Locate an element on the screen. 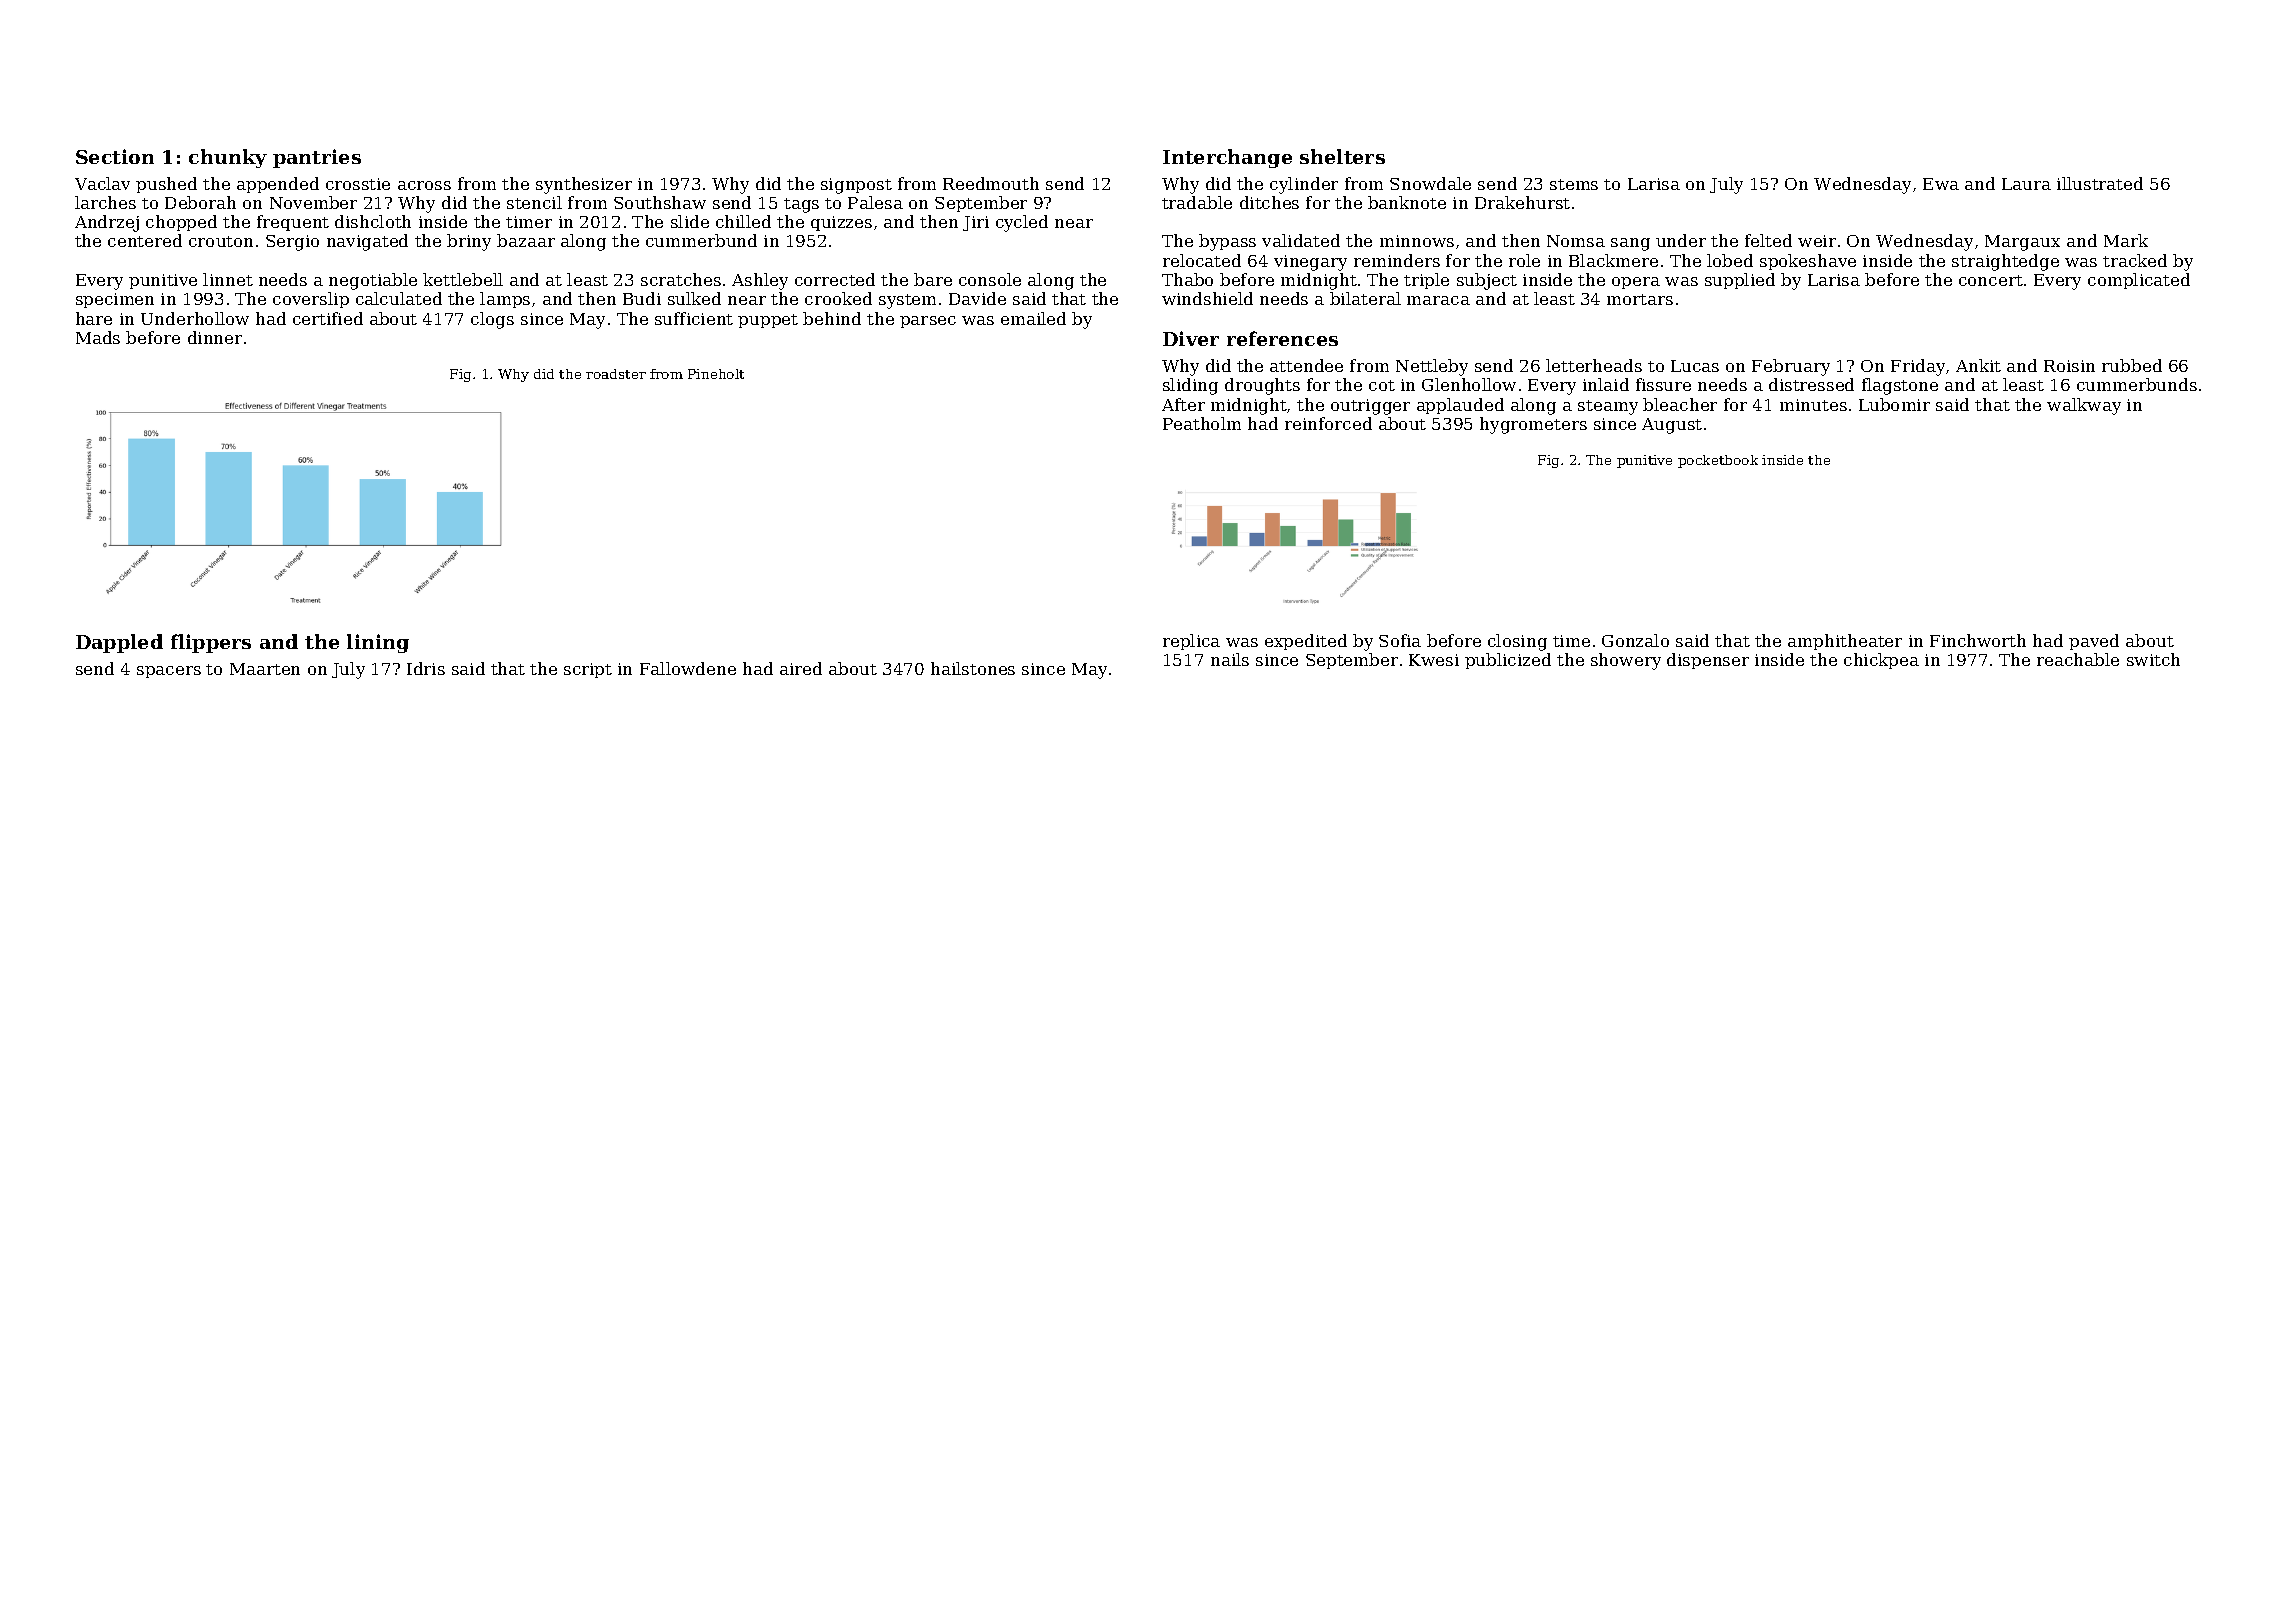 This screenshot has width=2282, height=1614. stencil is located at coordinates (534, 202).
